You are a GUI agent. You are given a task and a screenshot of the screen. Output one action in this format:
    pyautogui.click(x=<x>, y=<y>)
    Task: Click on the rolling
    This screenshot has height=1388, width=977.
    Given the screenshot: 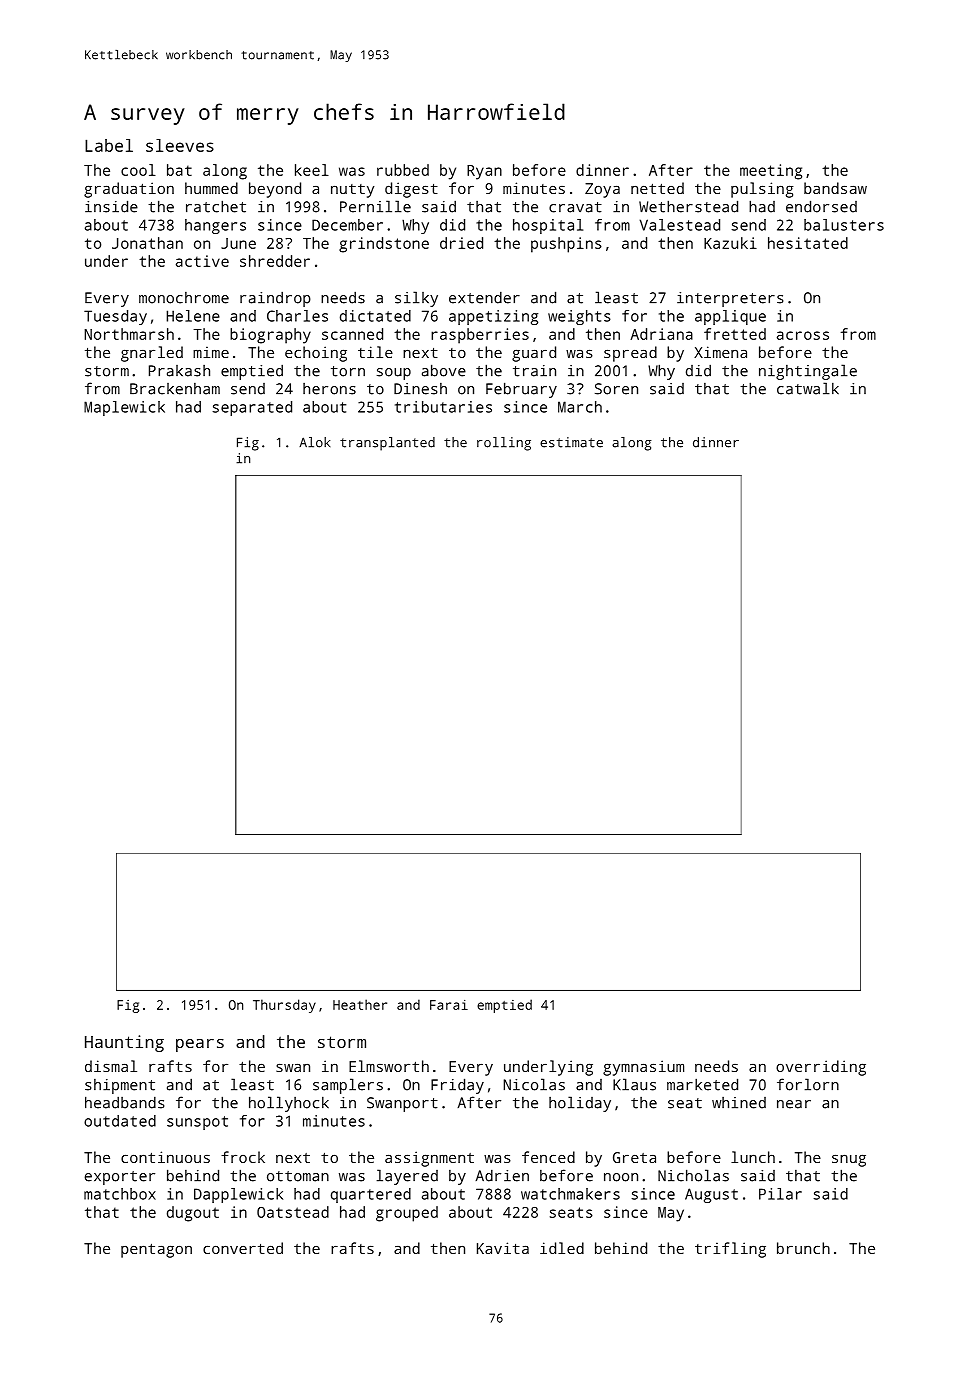 What is the action you would take?
    pyautogui.click(x=504, y=444)
